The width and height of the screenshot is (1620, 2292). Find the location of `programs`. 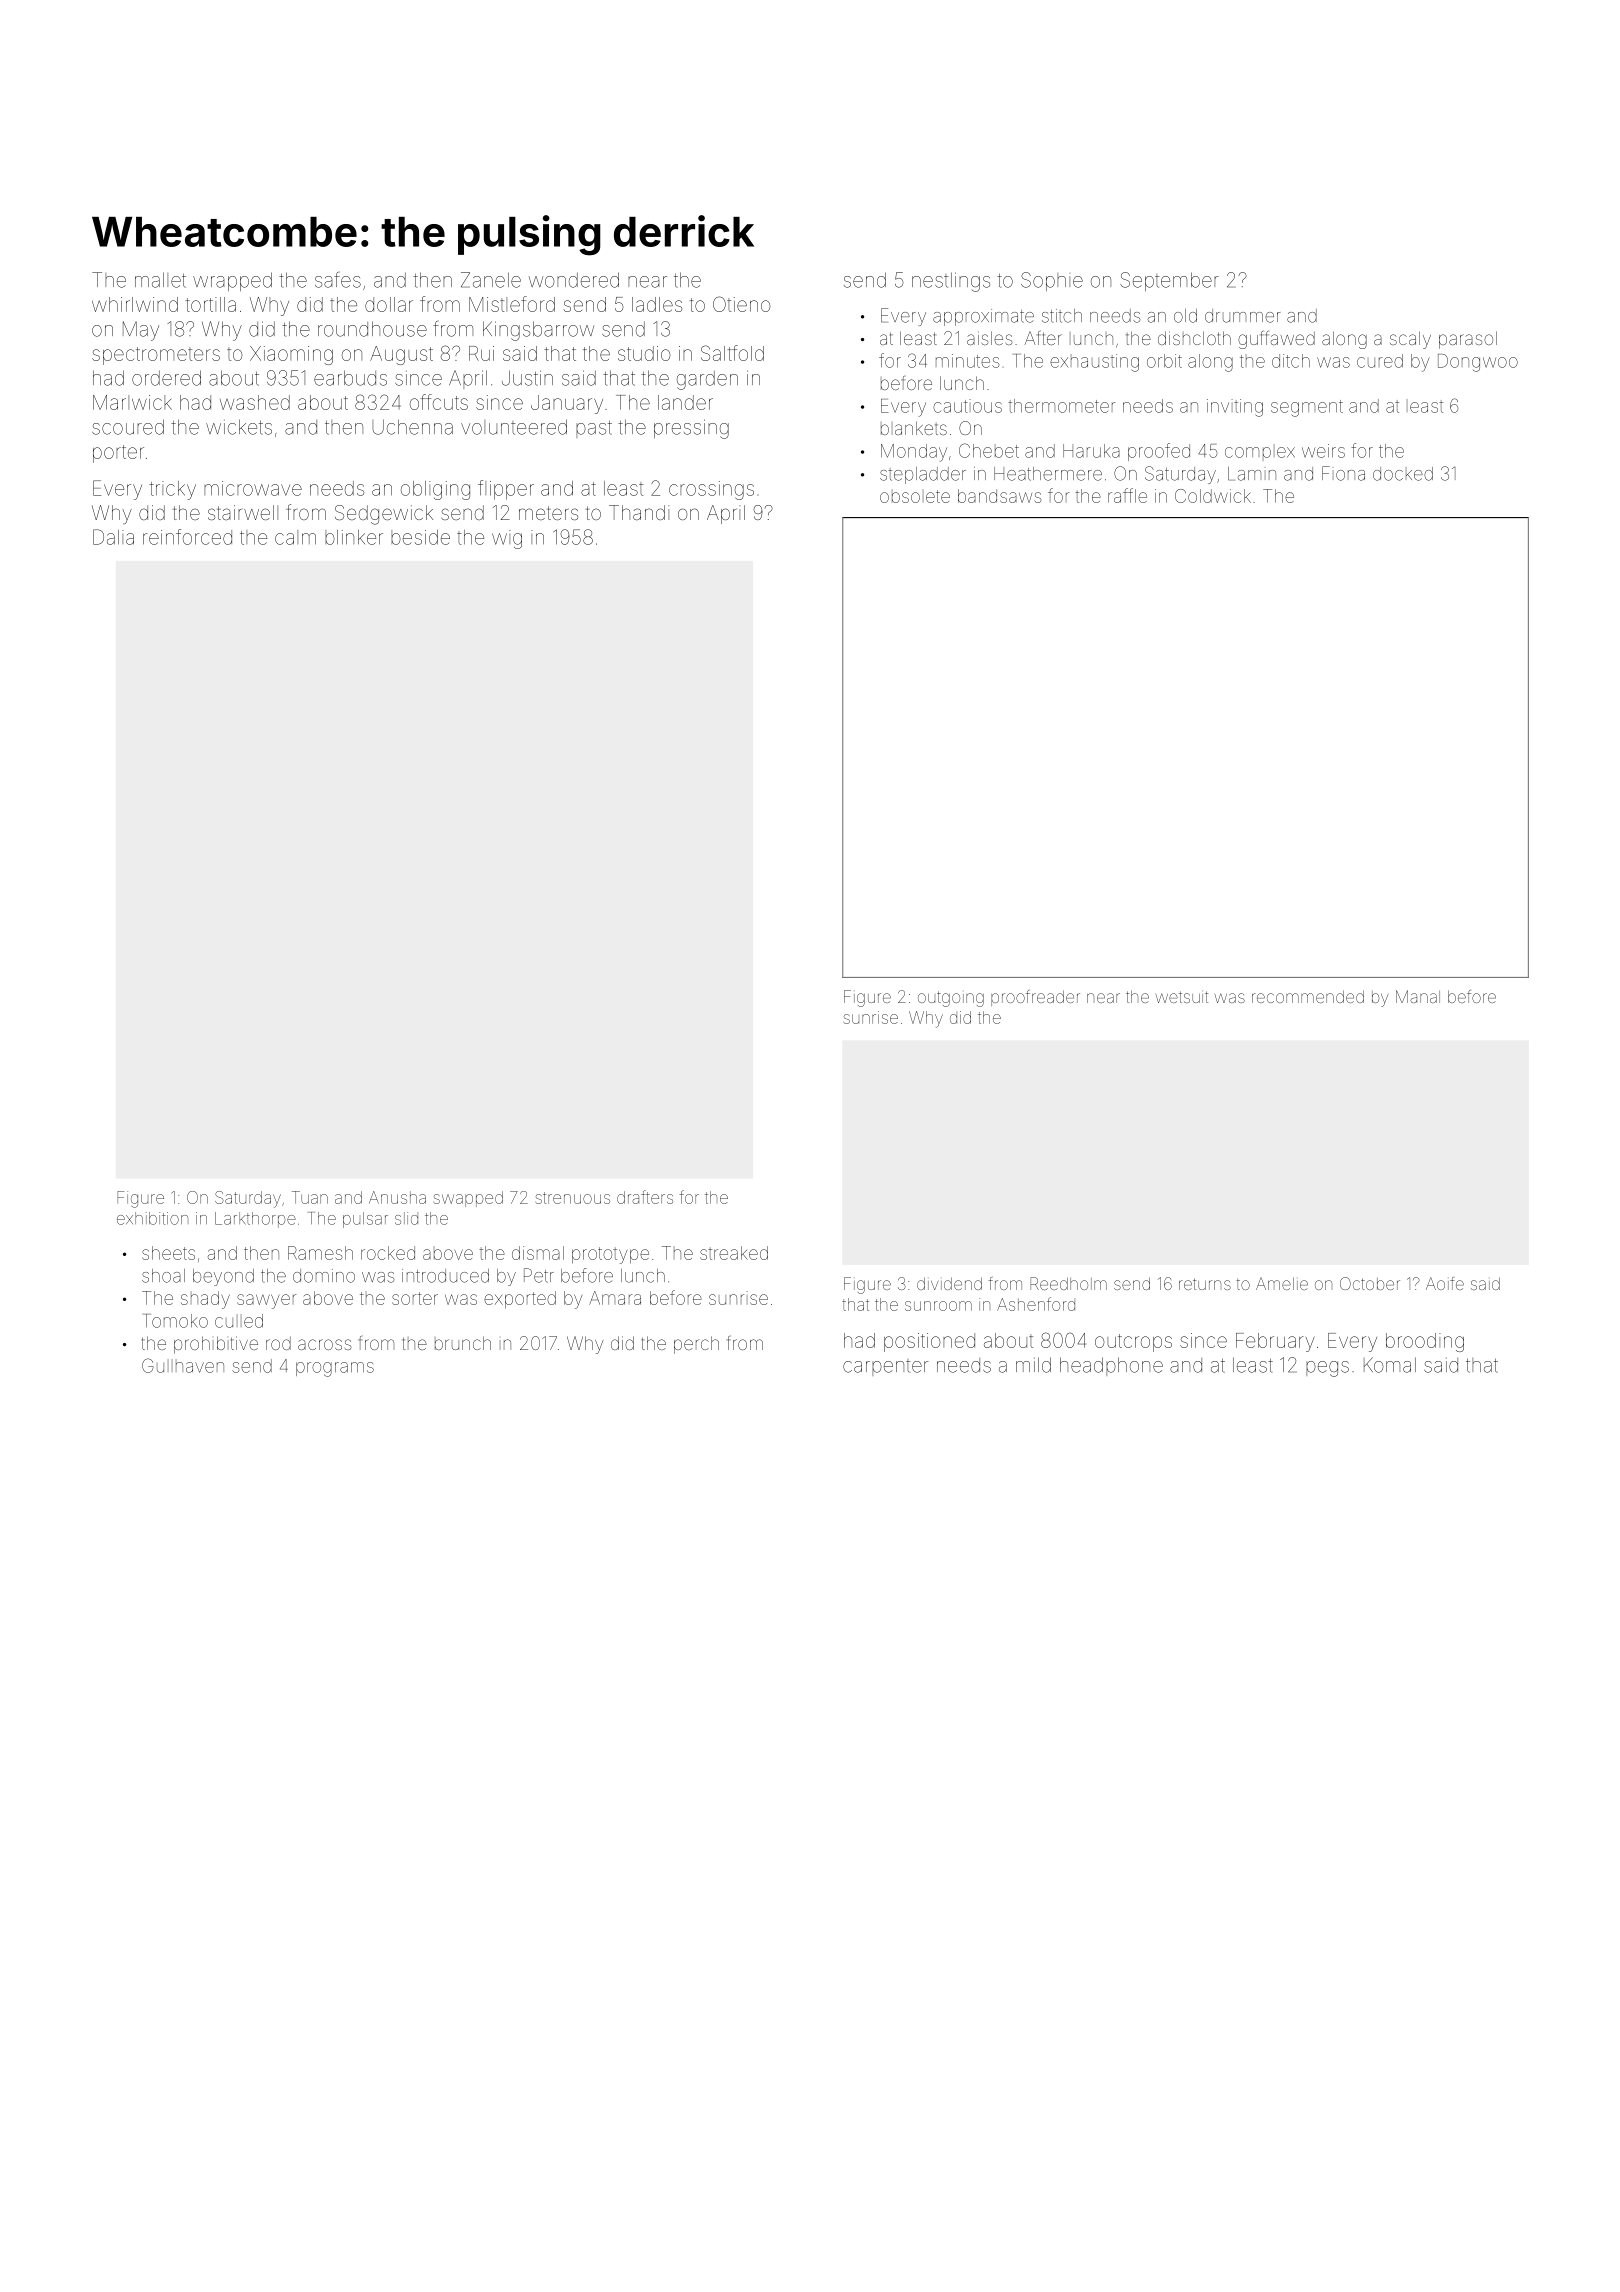

programs is located at coordinates (335, 1369).
